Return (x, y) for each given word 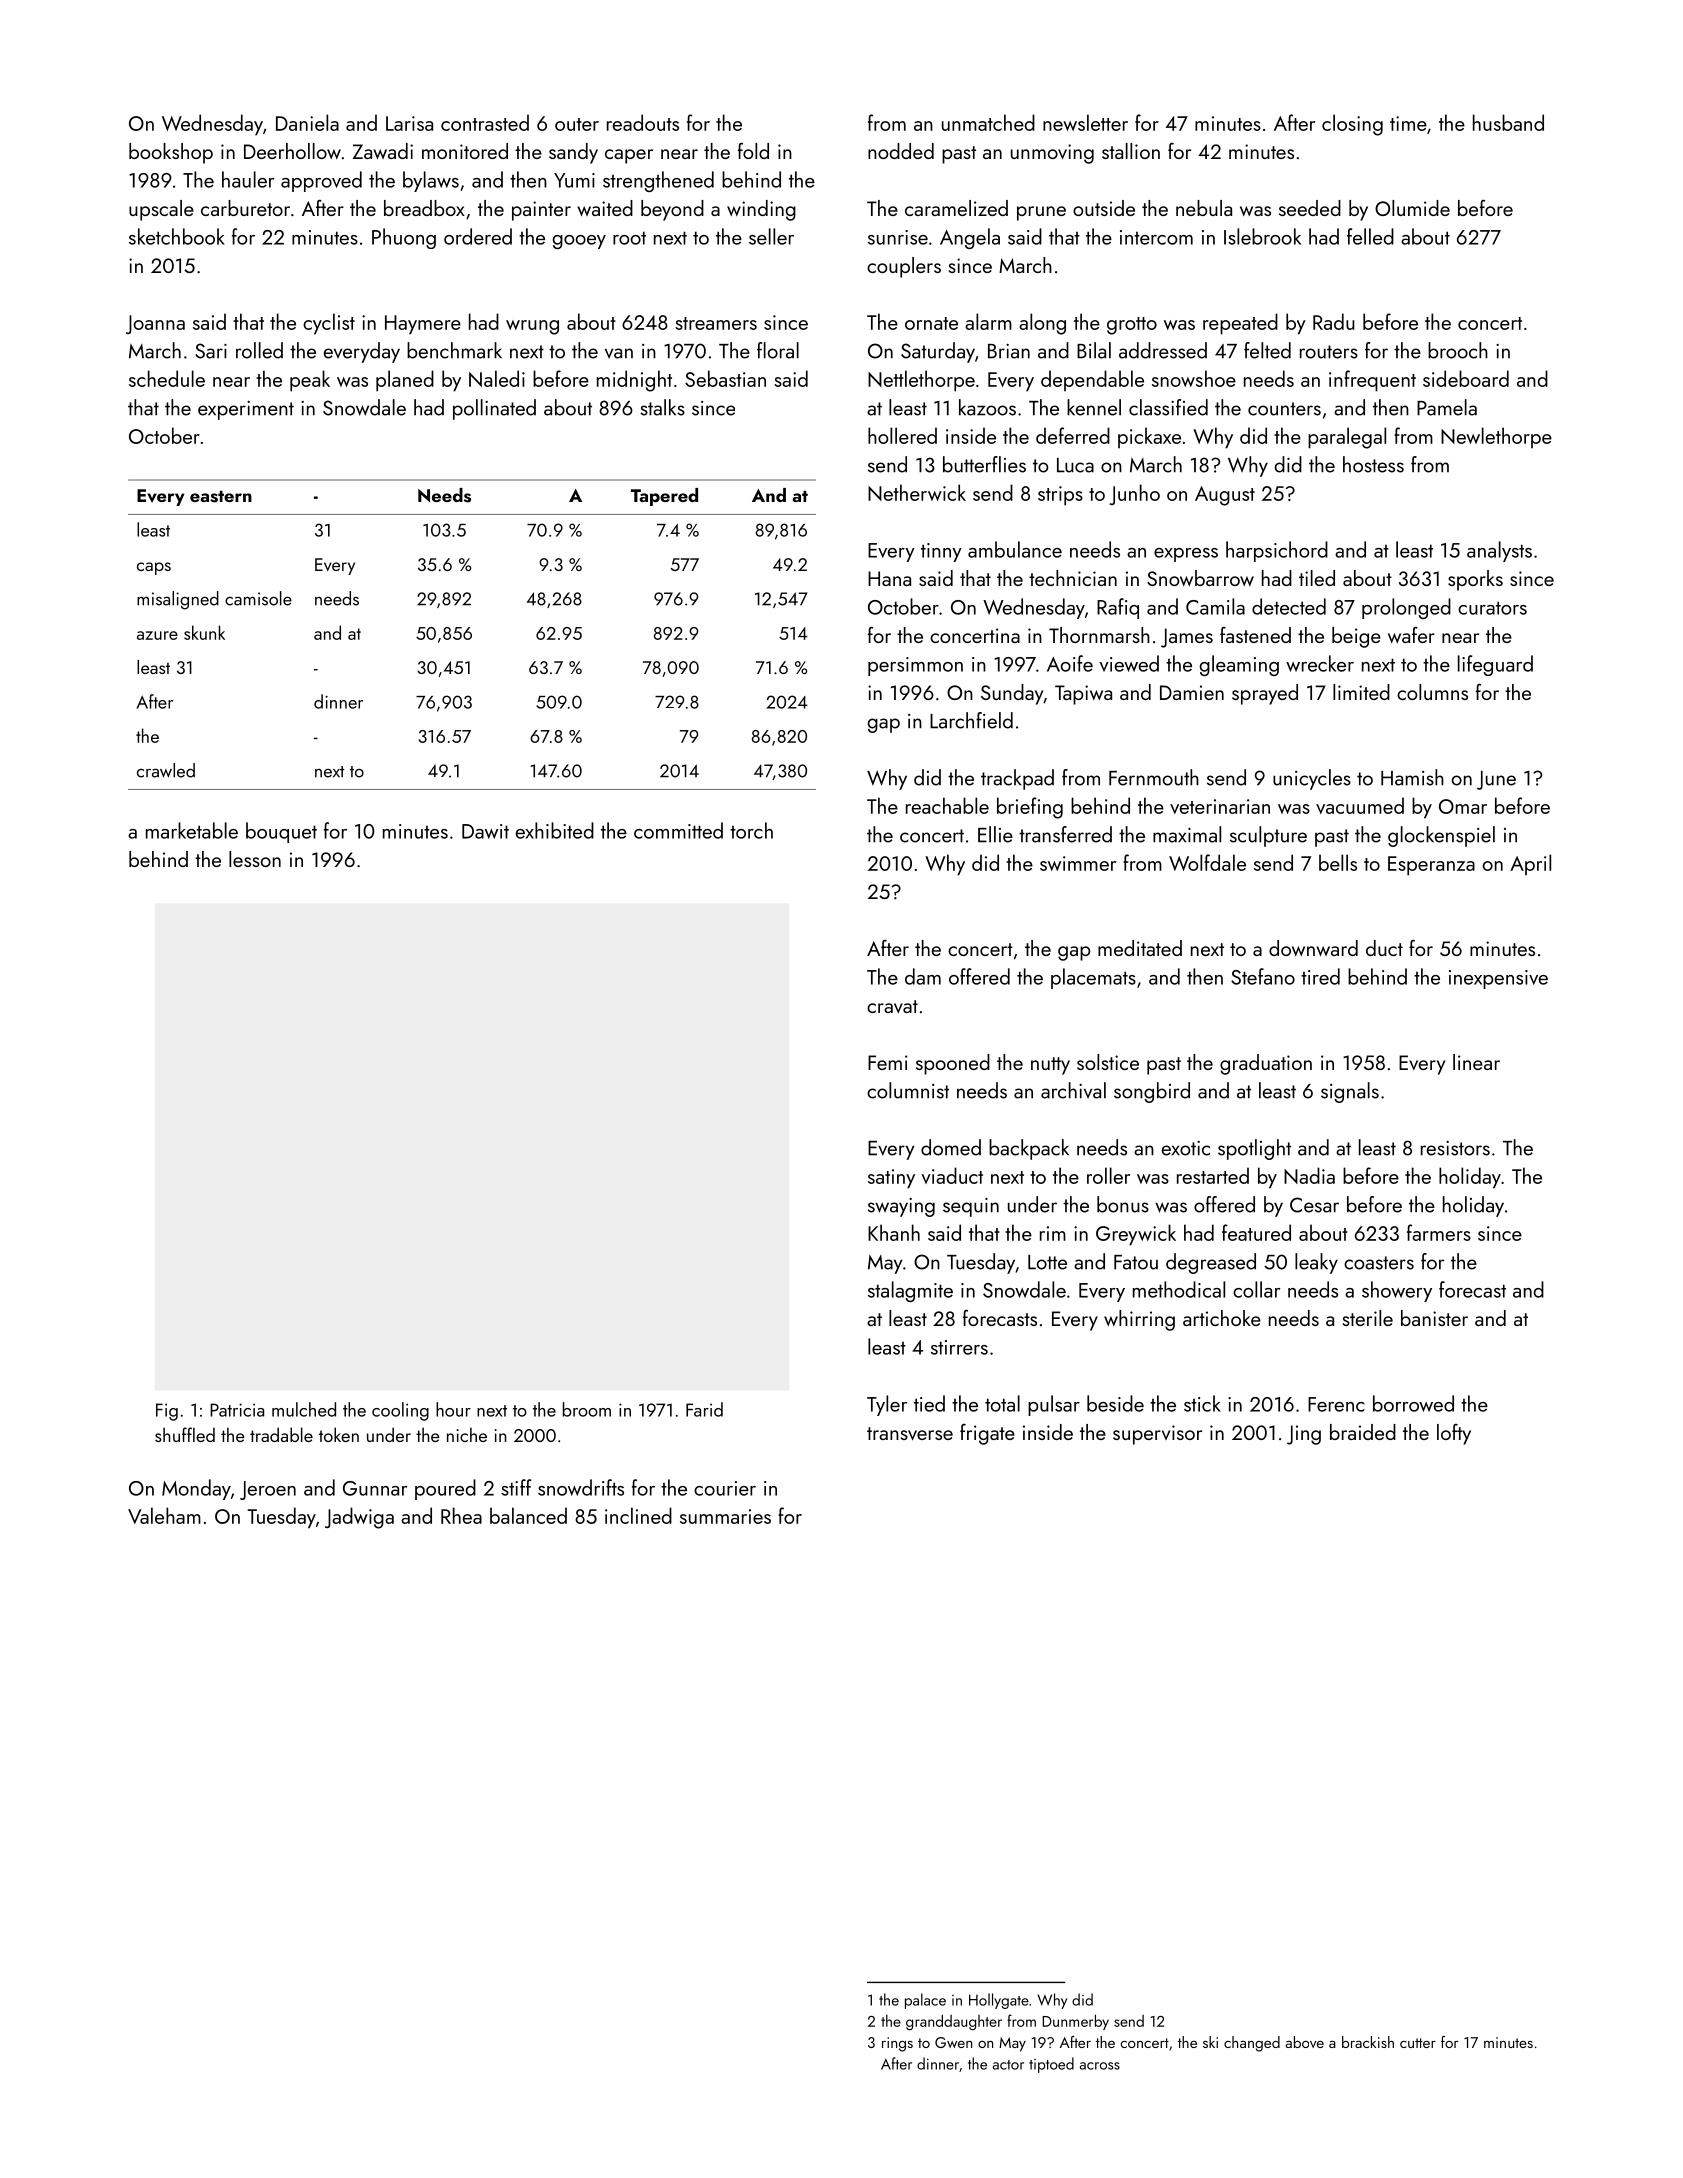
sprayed (1265, 694)
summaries (725, 1516)
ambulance (1015, 549)
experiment (246, 410)
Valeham (164, 1515)
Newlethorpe (1496, 437)
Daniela (307, 122)
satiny (891, 1179)
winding (761, 210)
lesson (255, 859)
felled (1370, 236)
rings (897, 2044)
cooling (400, 1411)
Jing (1304, 1435)
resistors (1455, 1148)
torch (751, 830)
